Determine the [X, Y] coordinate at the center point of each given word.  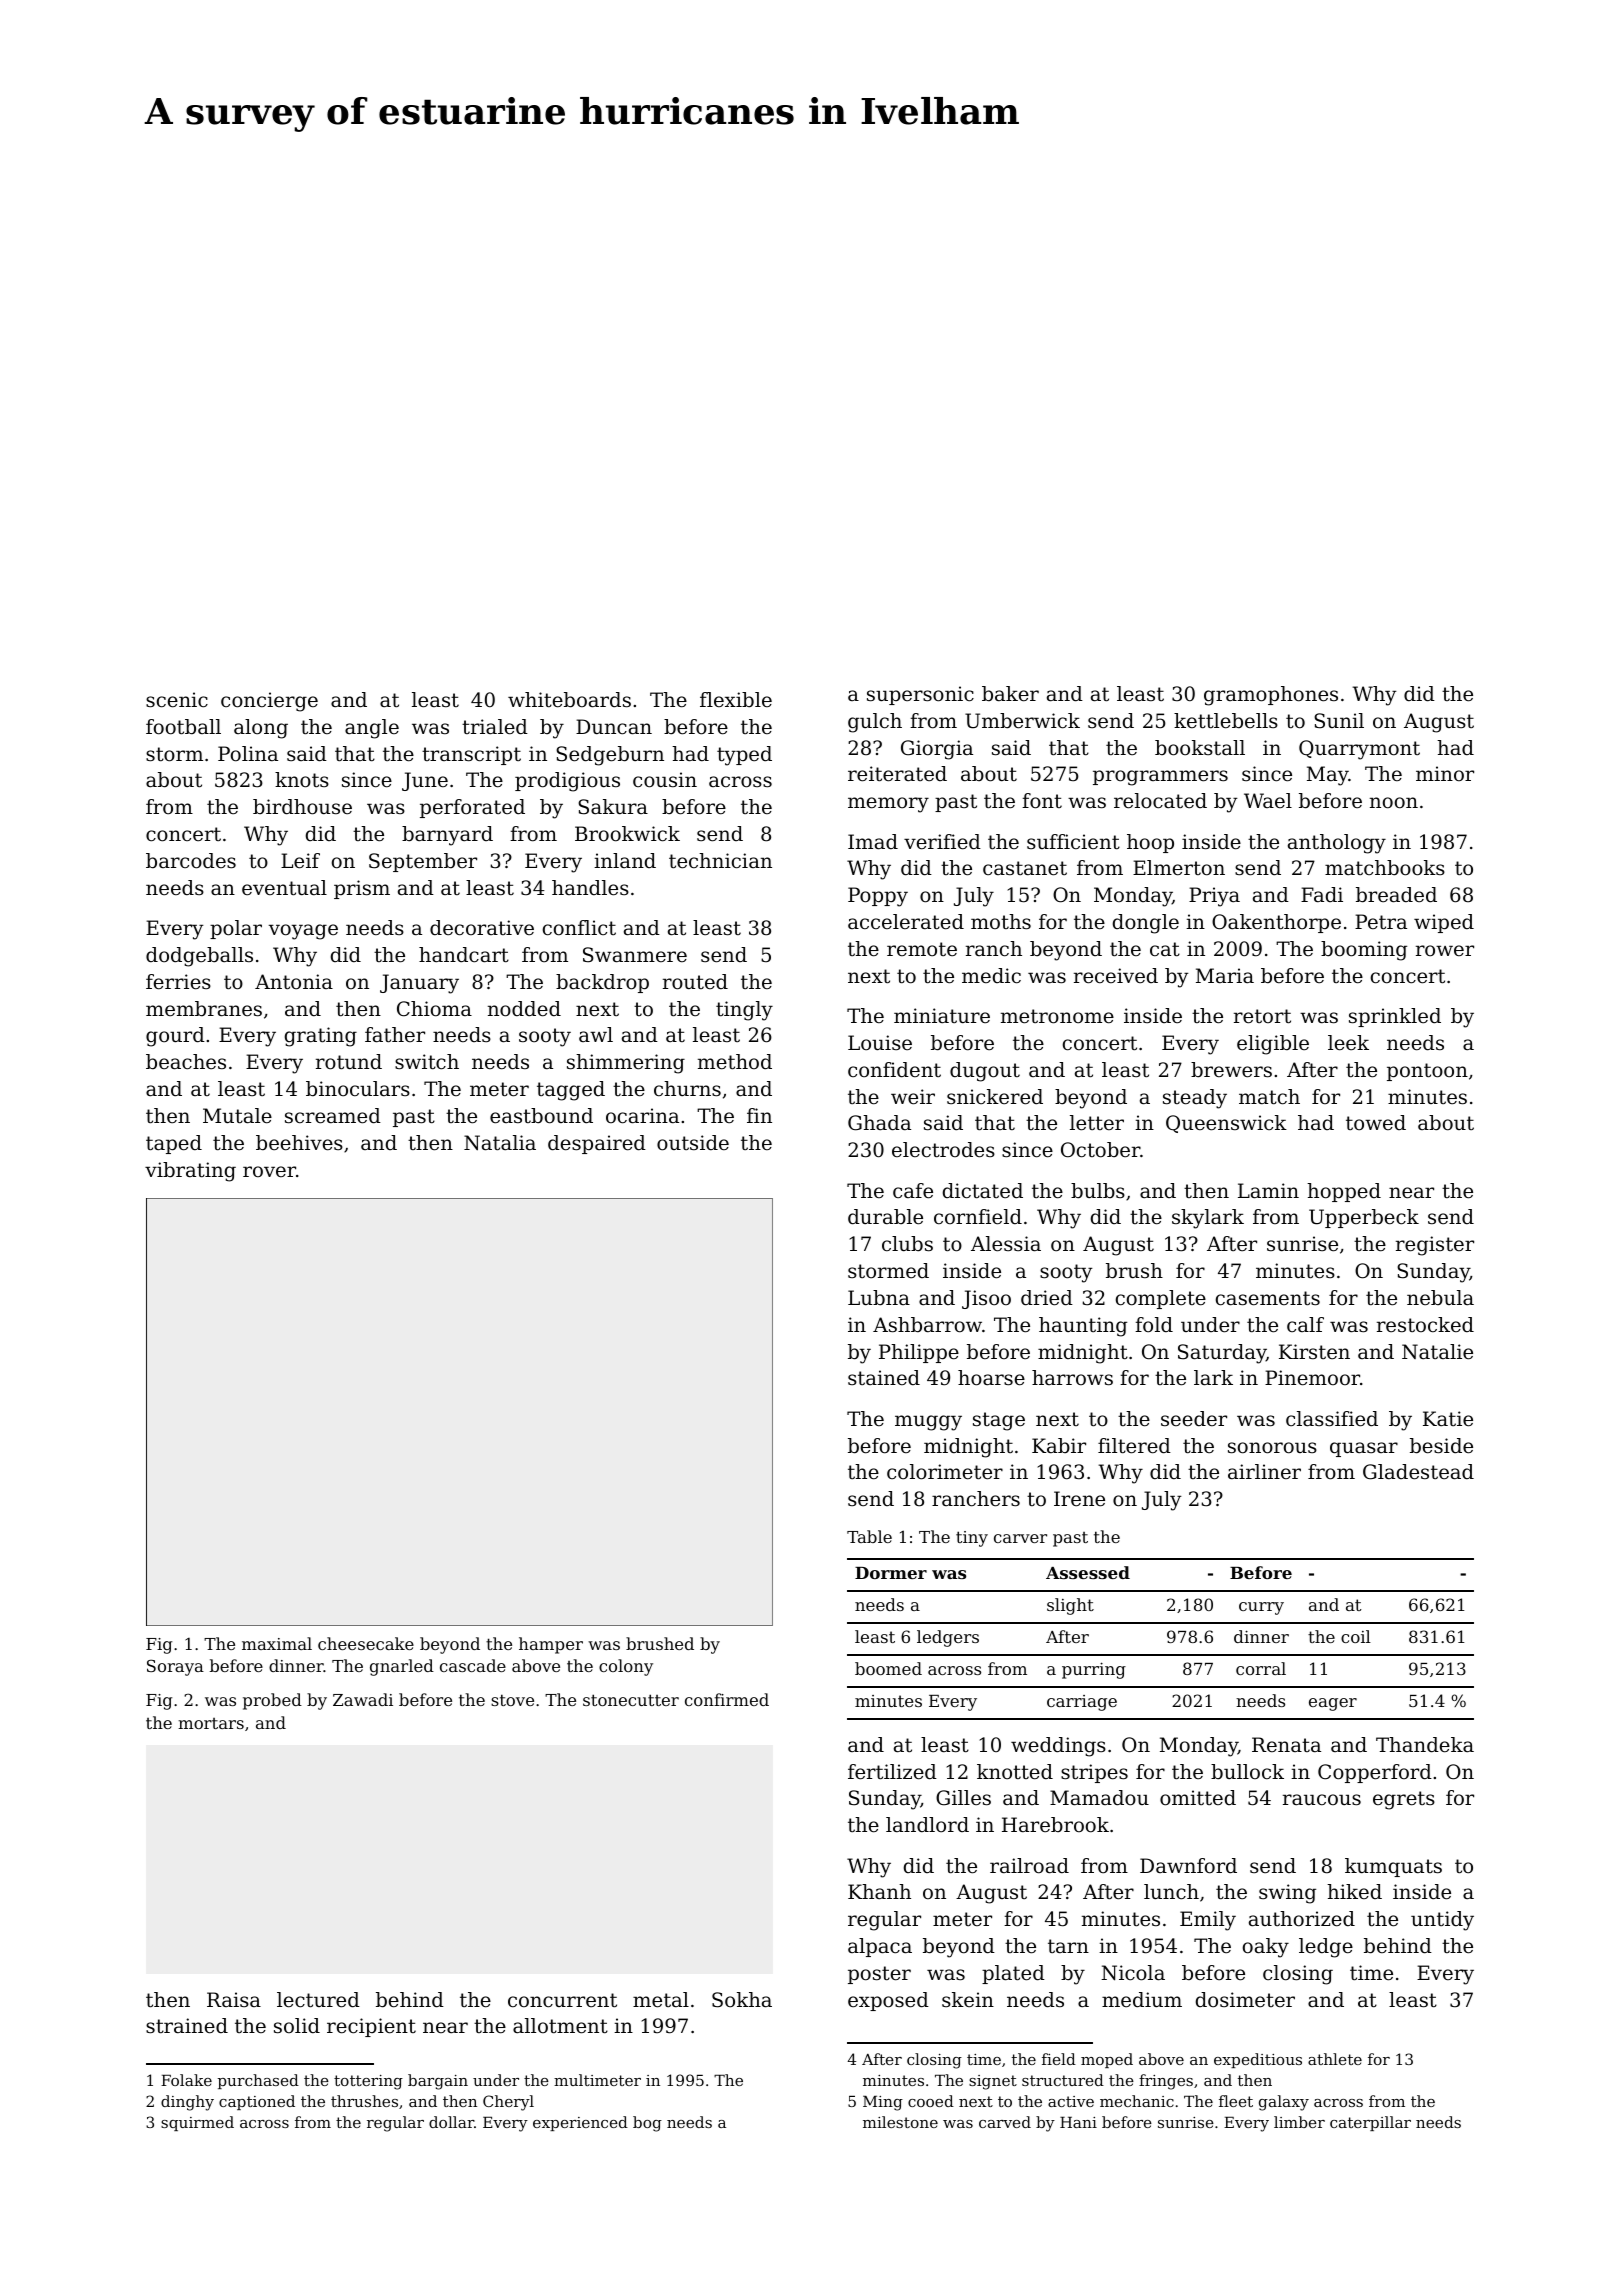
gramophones [1271, 696]
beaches [186, 1062]
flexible [736, 700]
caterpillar [1370, 2123]
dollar [451, 2122]
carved [1005, 2122]
